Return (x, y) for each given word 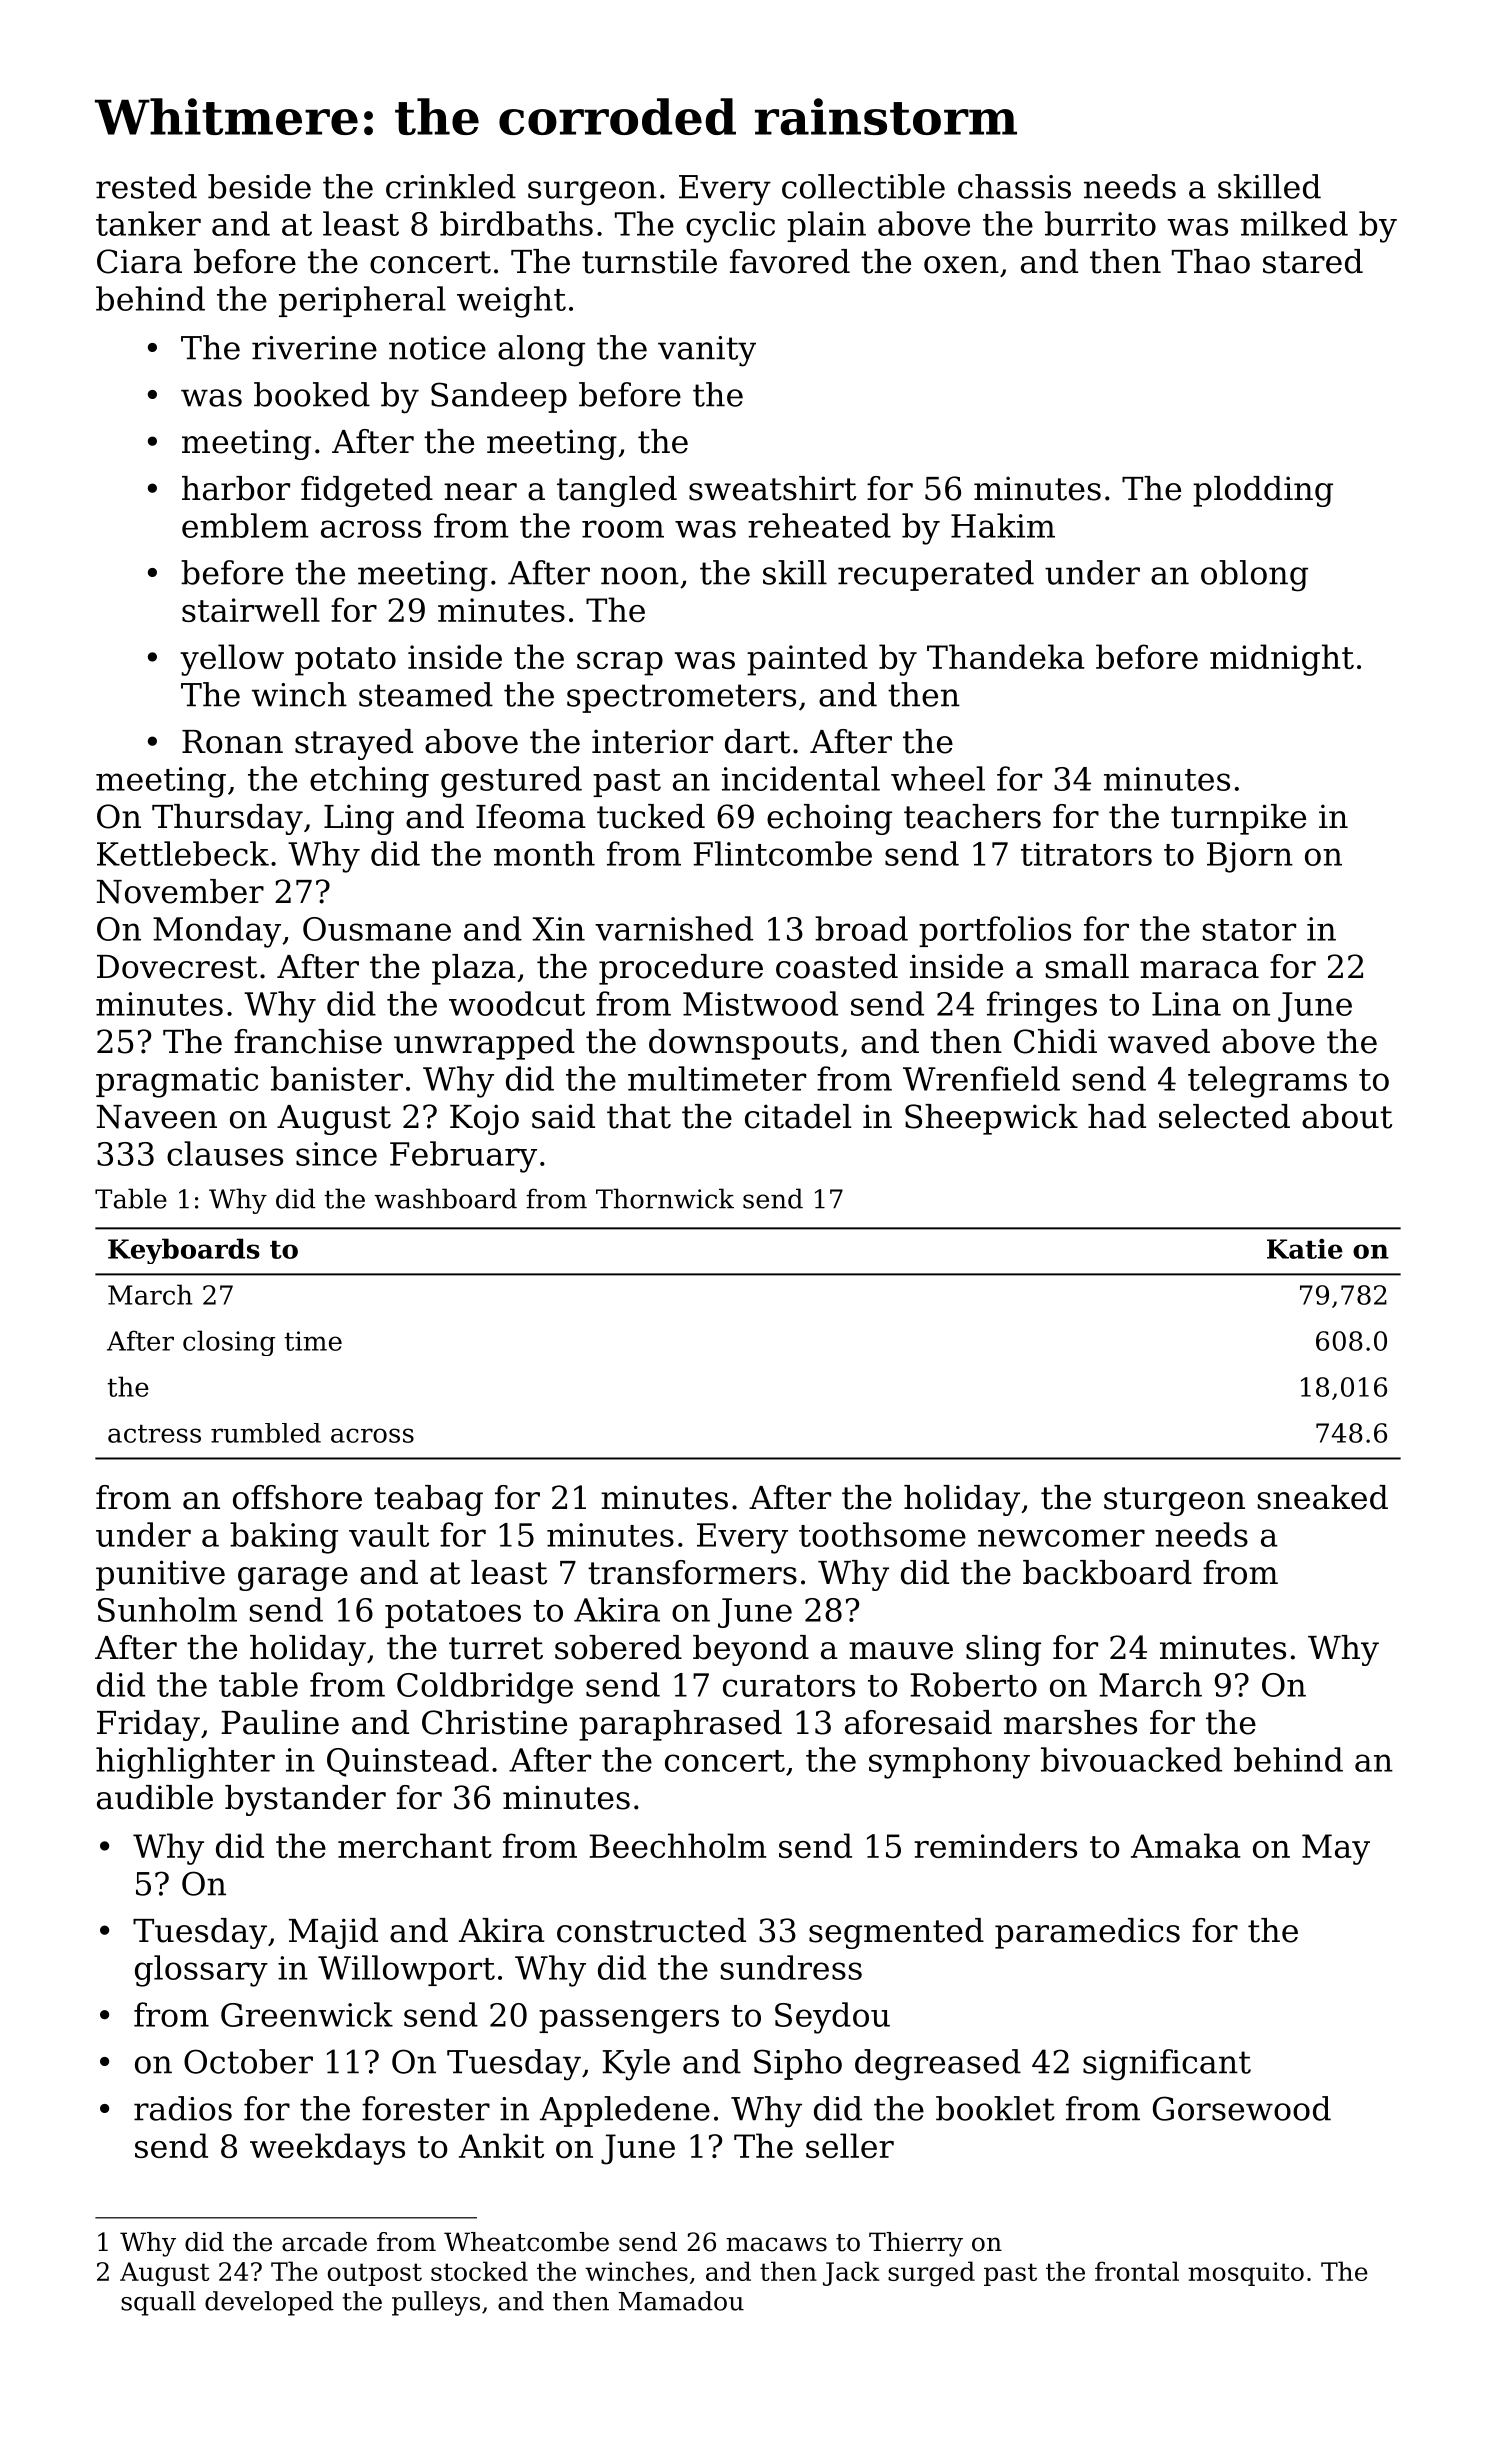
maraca (1199, 970)
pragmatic (177, 1082)
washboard (445, 1198)
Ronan (232, 742)
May (1336, 1849)
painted (807, 660)
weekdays (327, 2149)
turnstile (649, 261)
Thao (1211, 261)
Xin (558, 929)
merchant (415, 1845)
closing (229, 1343)
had (1117, 1116)
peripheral (362, 301)
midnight (1282, 660)
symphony (949, 1763)
